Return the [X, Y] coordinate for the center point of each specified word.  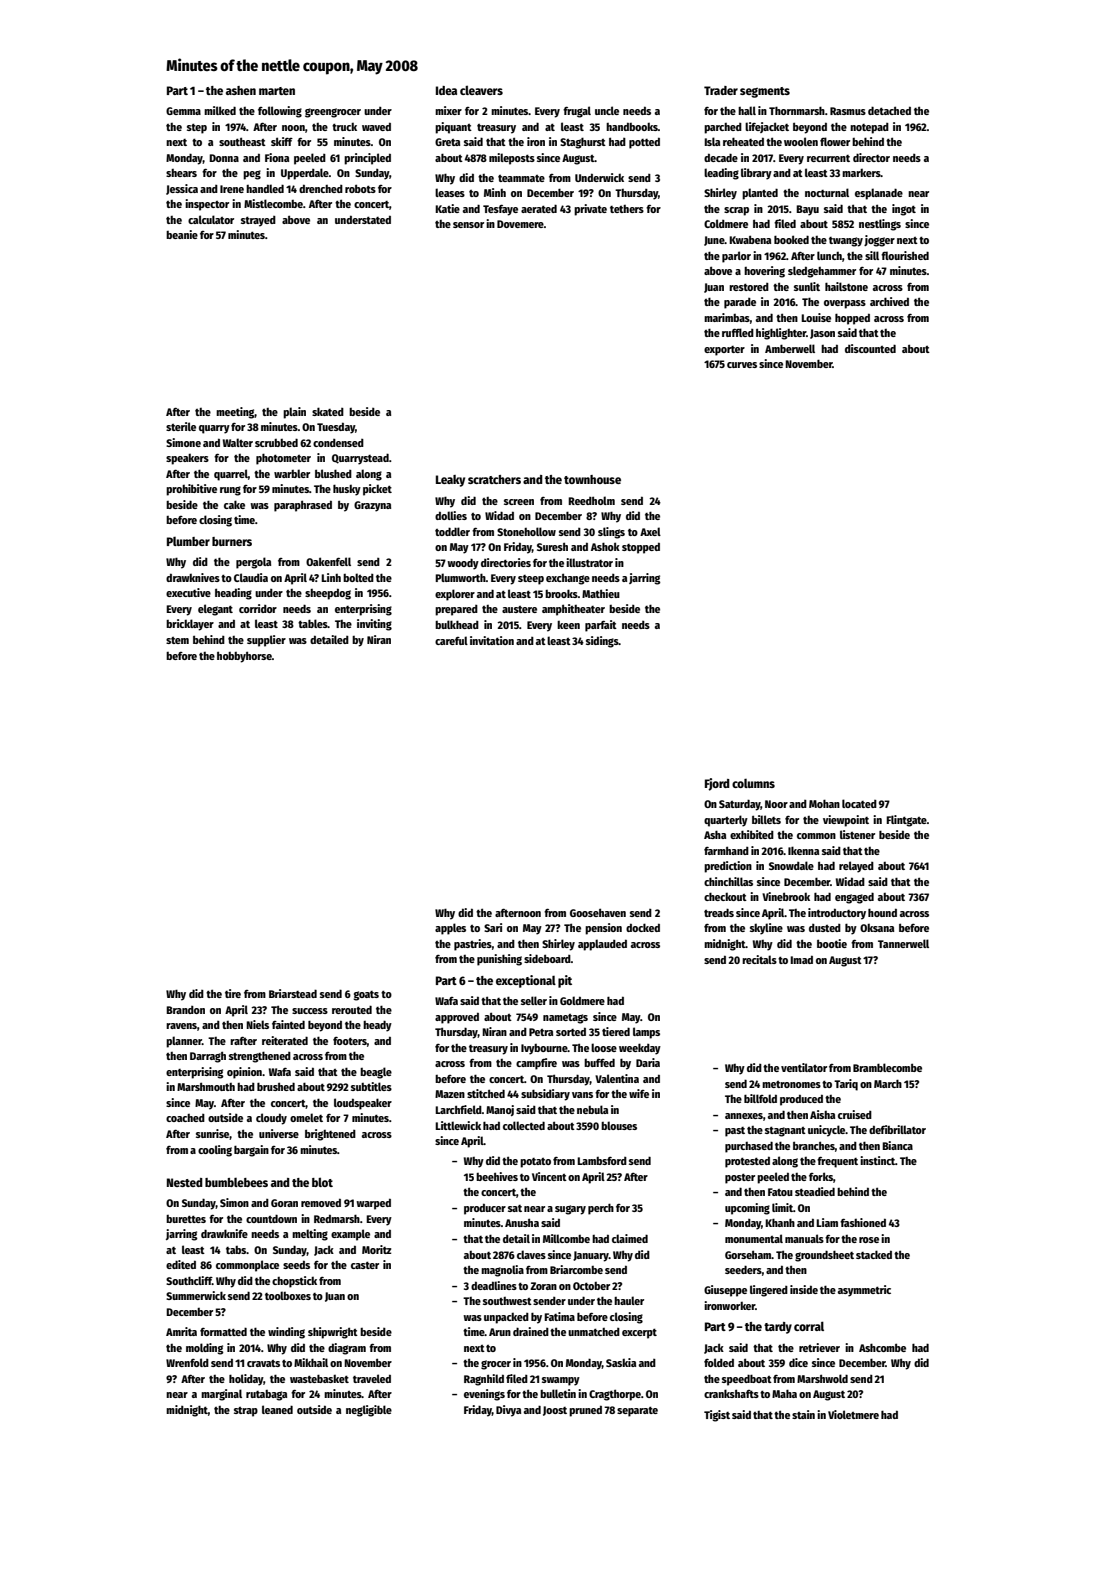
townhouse [592, 479]
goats [366, 996]
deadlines [494, 1285]
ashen [241, 90]
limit [782, 1207]
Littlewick [458, 1125]
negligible [369, 1411]
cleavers [481, 90]
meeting [235, 413]
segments [765, 92]
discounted [870, 348]
